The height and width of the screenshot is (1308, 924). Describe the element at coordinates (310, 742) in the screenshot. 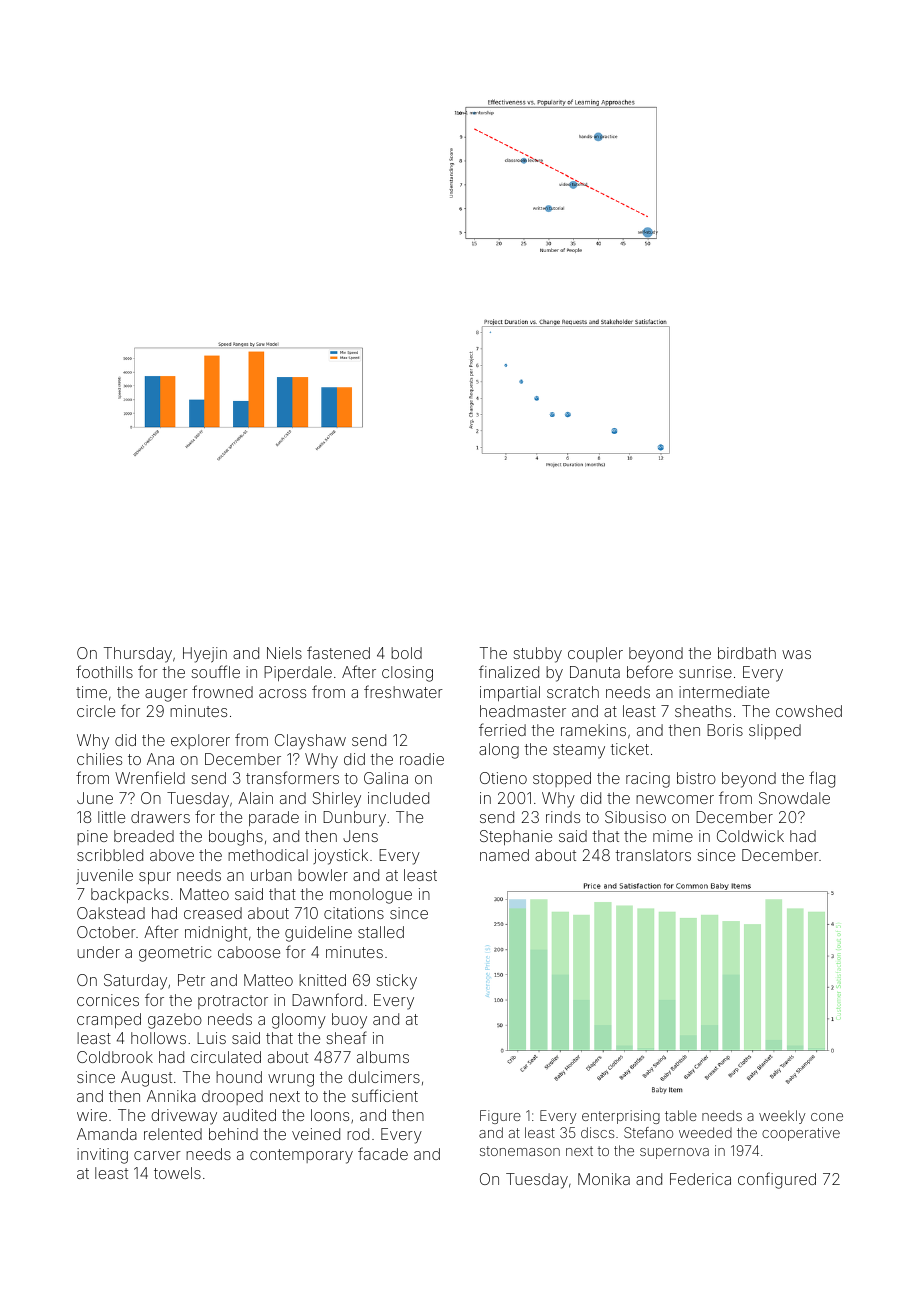

I see `Clayshaw` at that location.
